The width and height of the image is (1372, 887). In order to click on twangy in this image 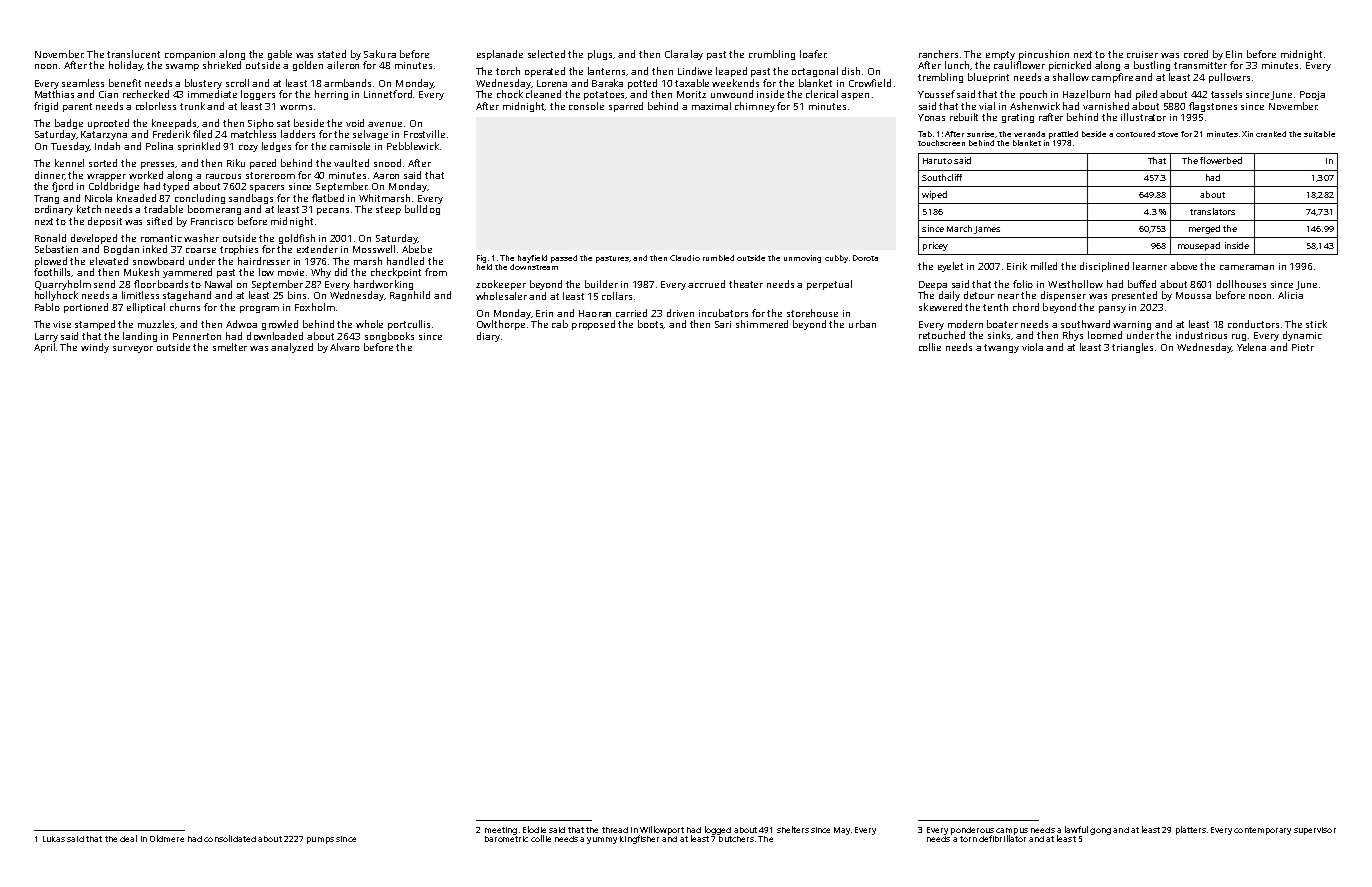, I will do `click(1001, 348)`.
